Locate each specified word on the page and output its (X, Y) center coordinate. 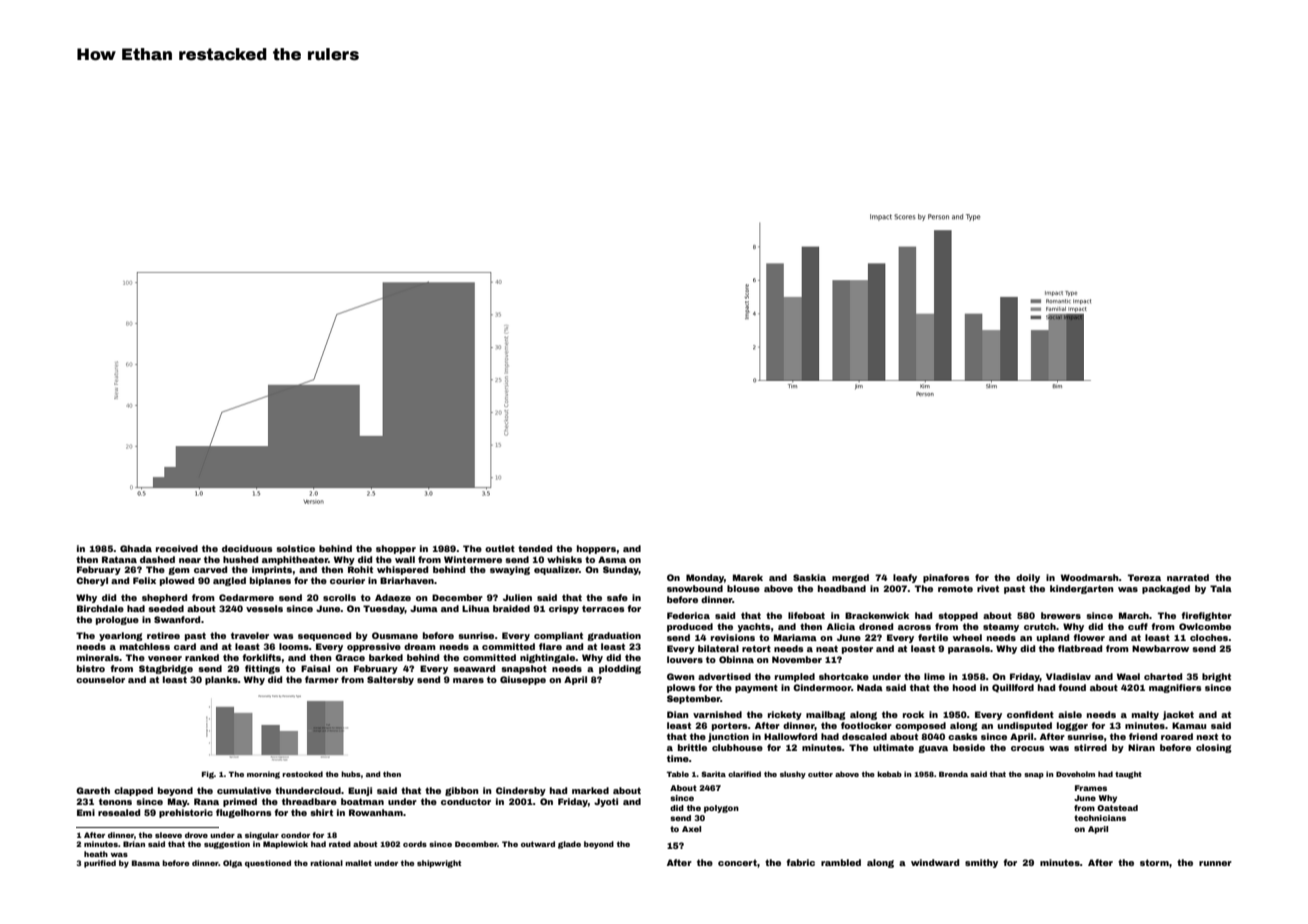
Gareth (93, 790)
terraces (603, 608)
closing (1214, 748)
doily (1028, 578)
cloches (1209, 637)
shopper (396, 549)
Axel (691, 829)
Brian (134, 844)
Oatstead (1117, 808)
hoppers (596, 549)
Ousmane (395, 635)
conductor (466, 801)
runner (1215, 863)
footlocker (866, 725)
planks (221, 680)
